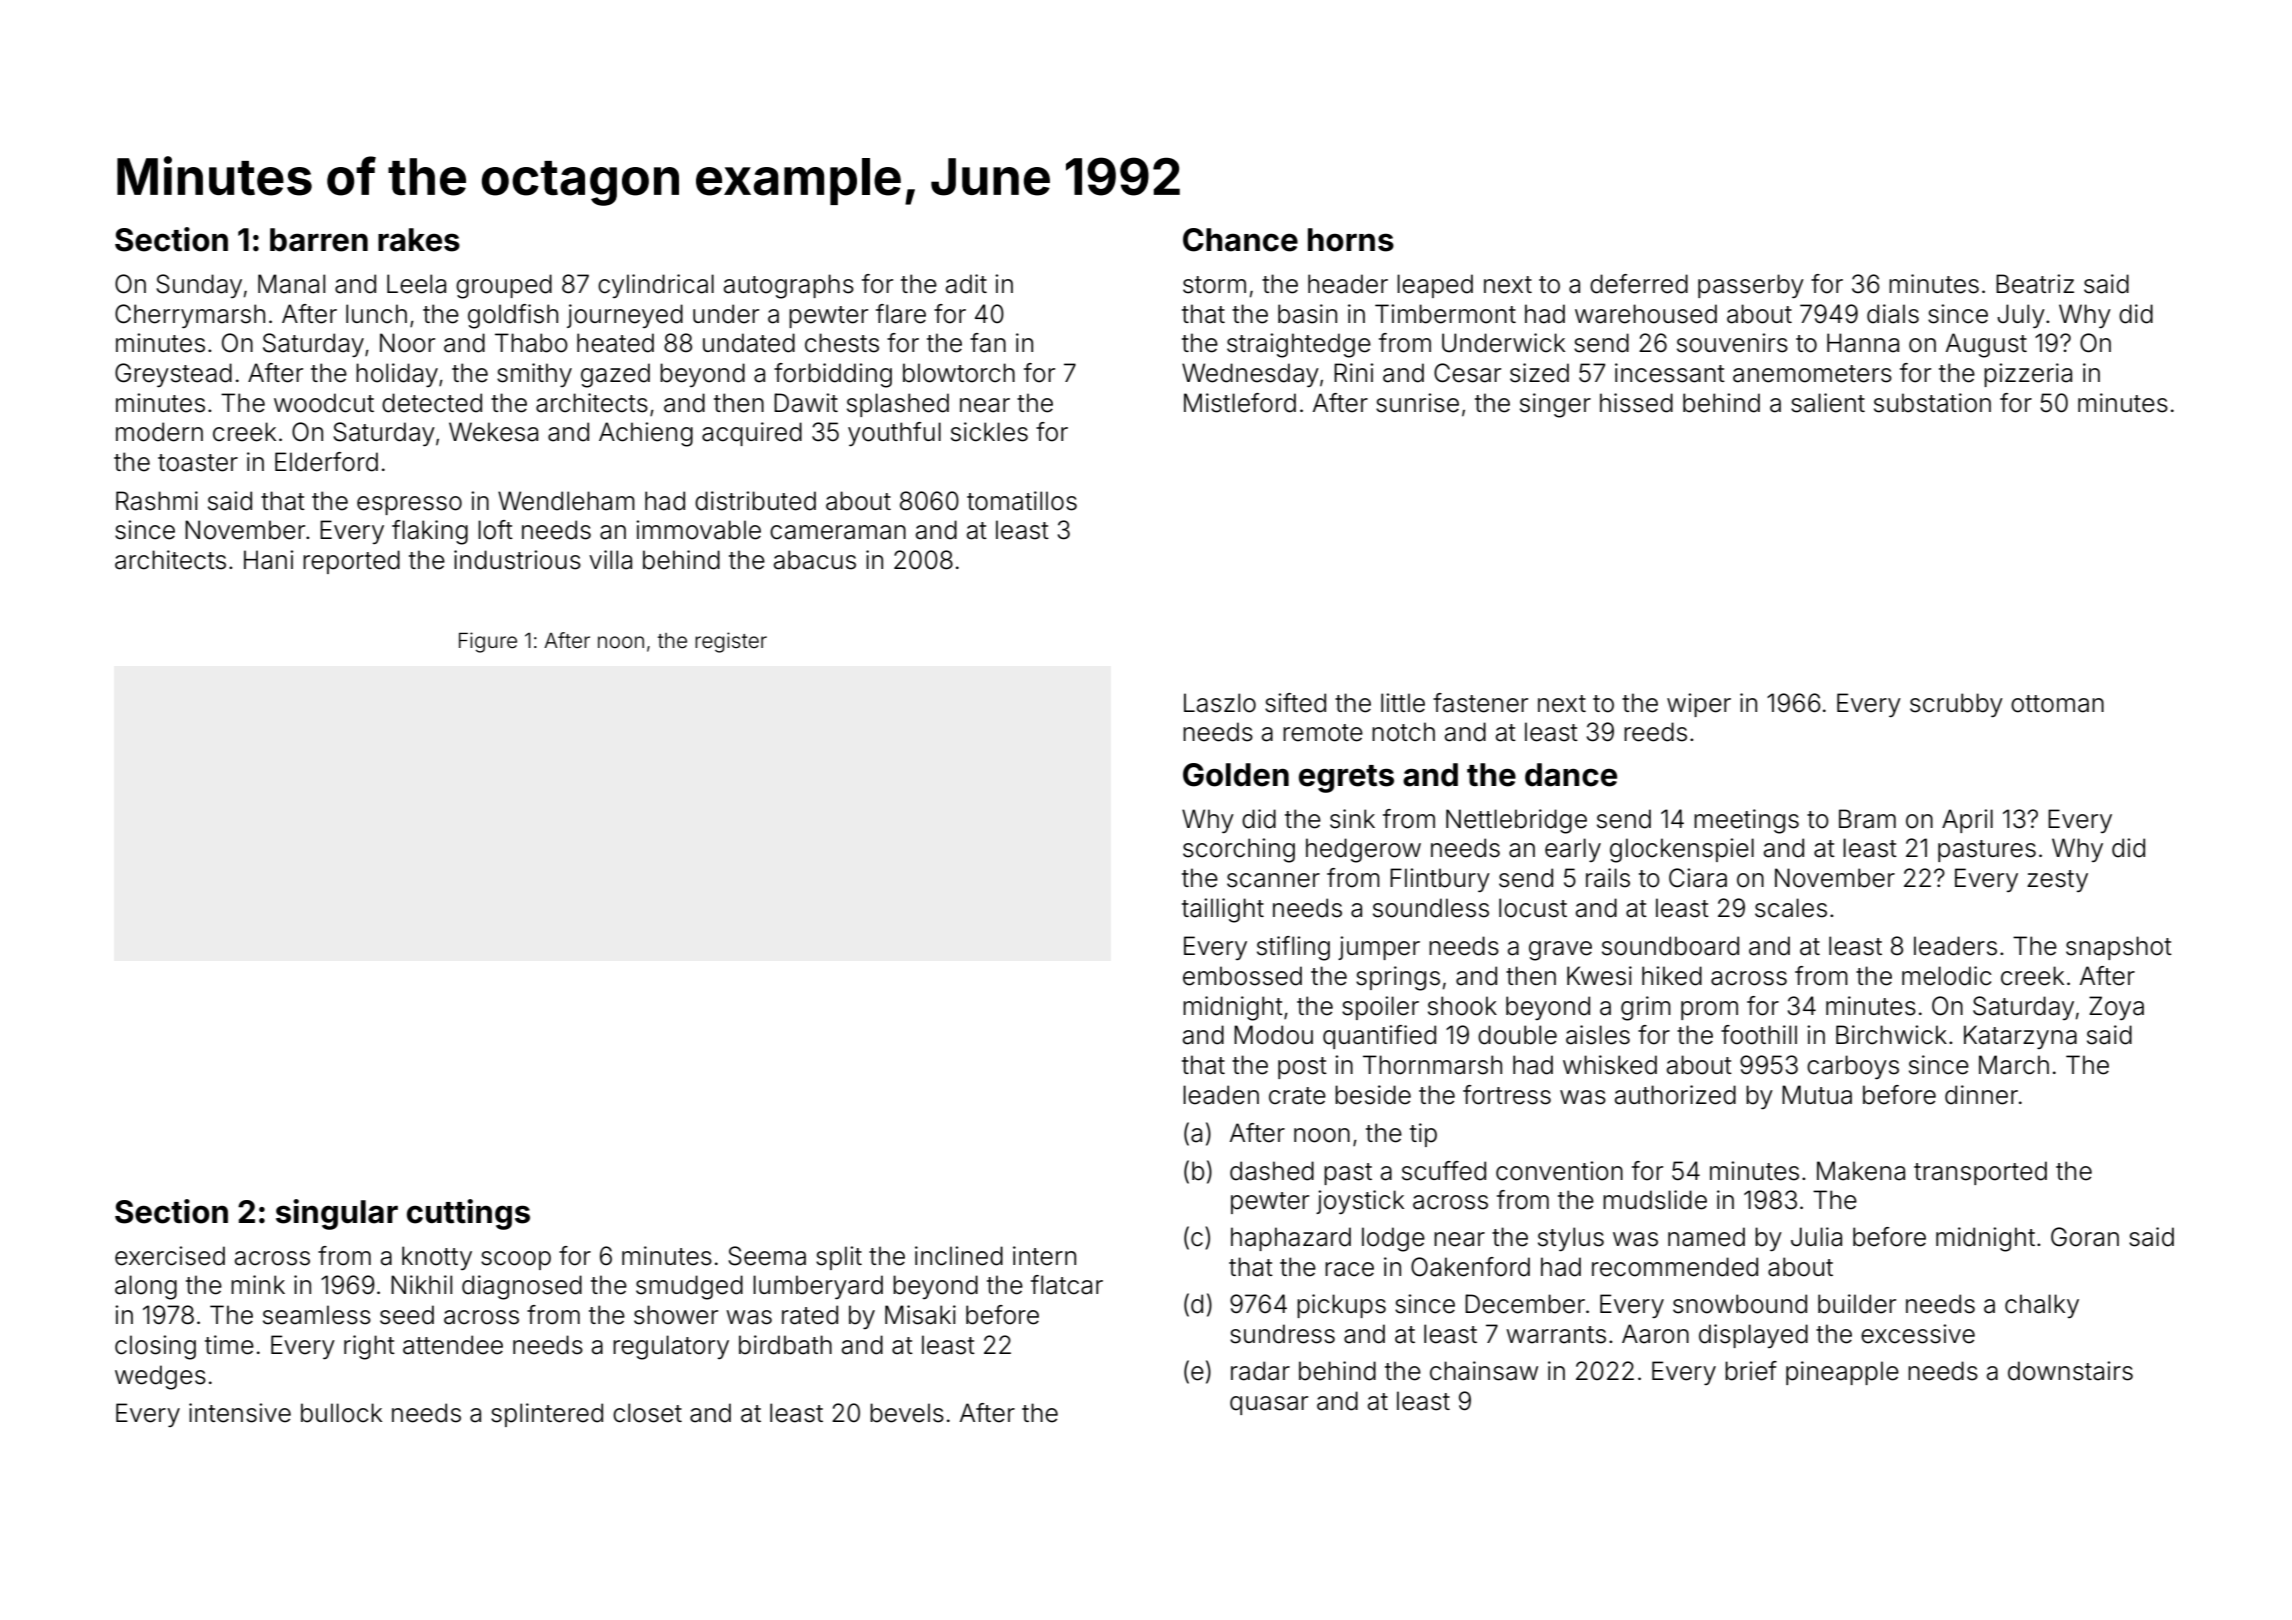  What do you see at coordinates (319, 240) in the document?
I see `barren` at bounding box center [319, 240].
